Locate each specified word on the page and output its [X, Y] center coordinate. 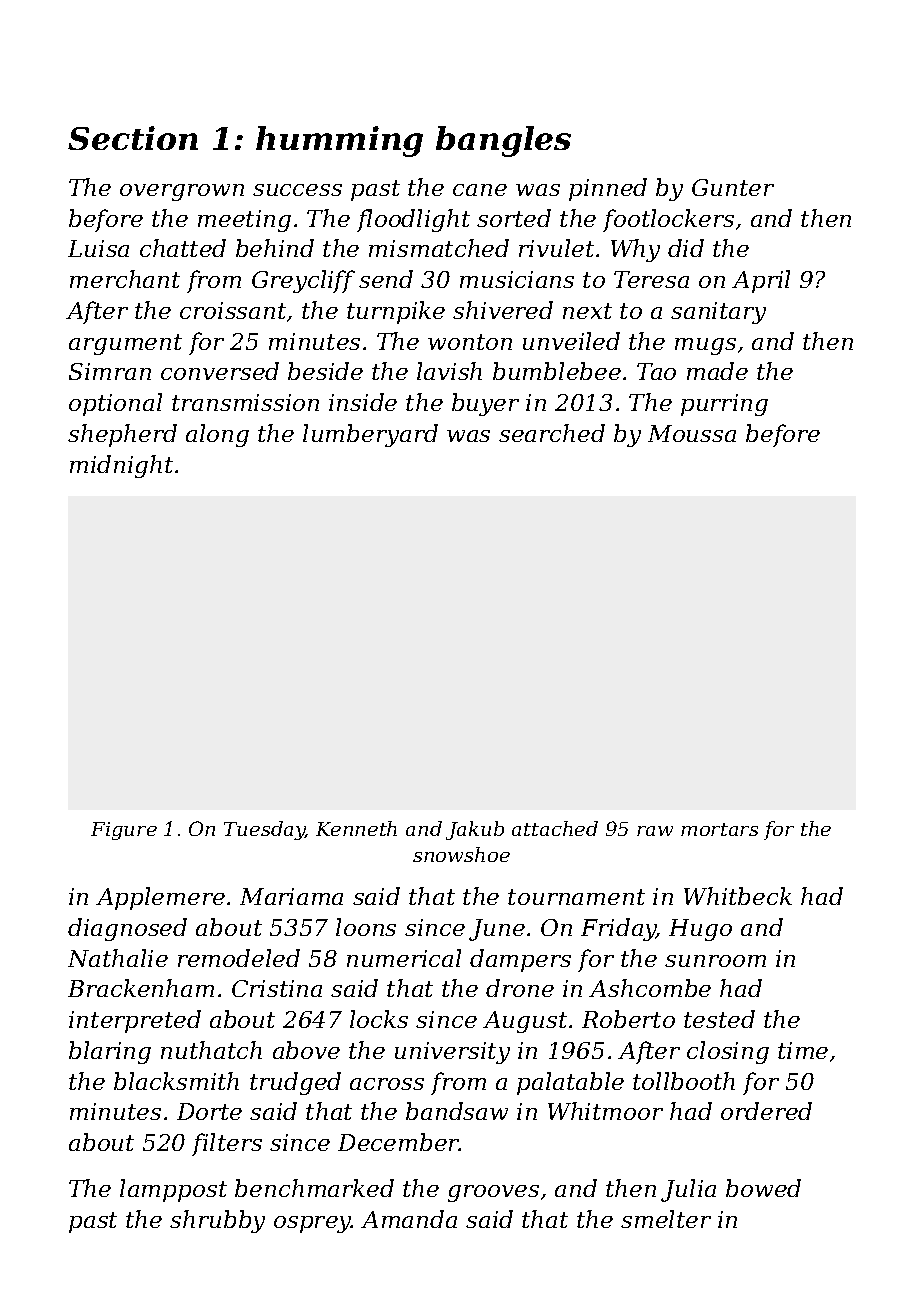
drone [520, 988]
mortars [719, 829]
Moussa [692, 433]
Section [133, 138]
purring [724, 405]
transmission [245, 402]
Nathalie [118, 958]
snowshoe [461, 854]
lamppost [173, 1190]
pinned [608, 189]
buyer [485, 404]
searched [552, 433]
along [217, 435]
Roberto [628, 1019]
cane [480, 190]
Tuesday [265, 830]
